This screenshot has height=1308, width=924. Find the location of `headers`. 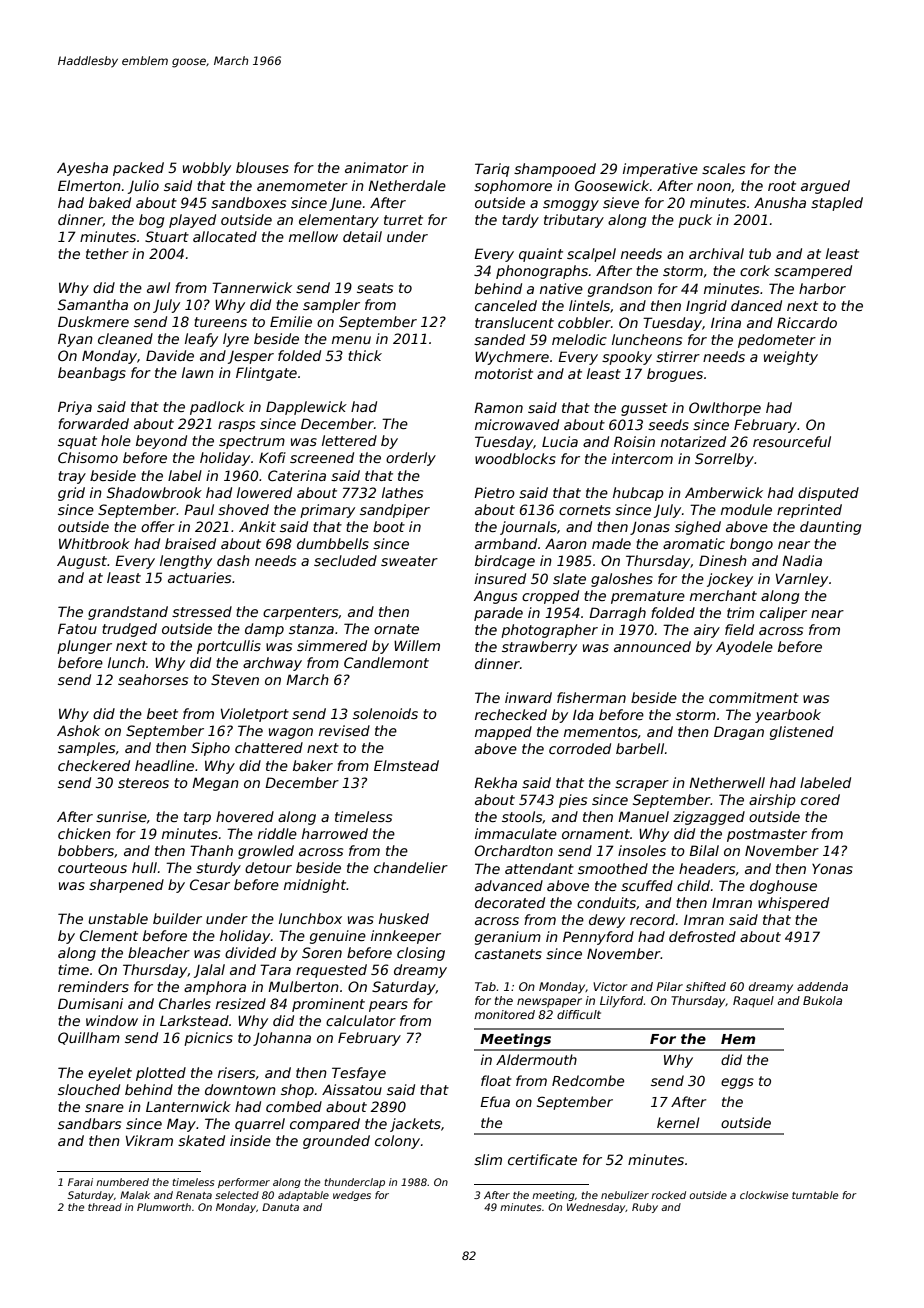

headers is located at coordinates (707, 868).
